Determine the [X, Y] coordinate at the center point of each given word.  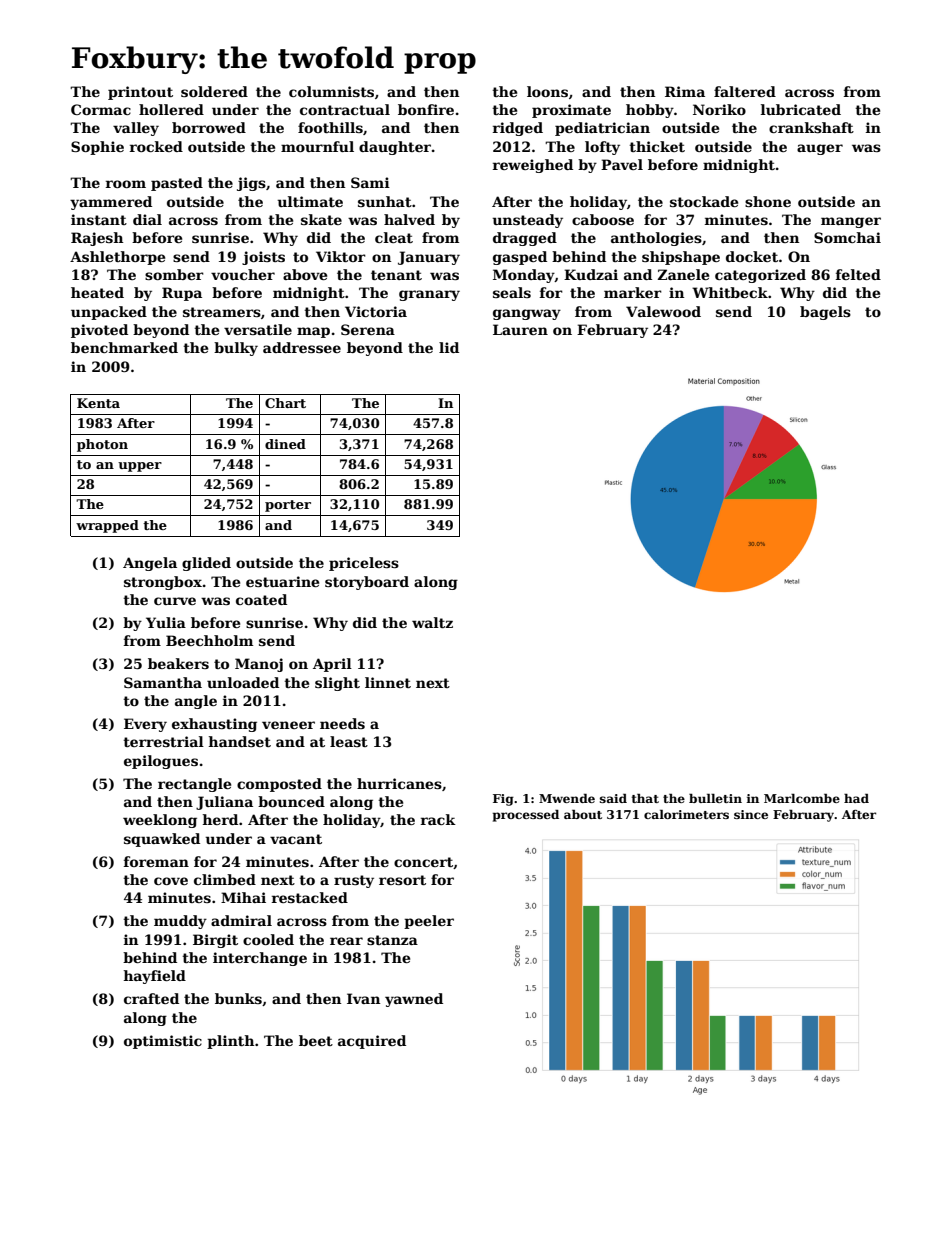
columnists [331, 91]
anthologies [656, 239]
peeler [429, 922]
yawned [414, 1000]
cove [171, 881]
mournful [317, 146]
